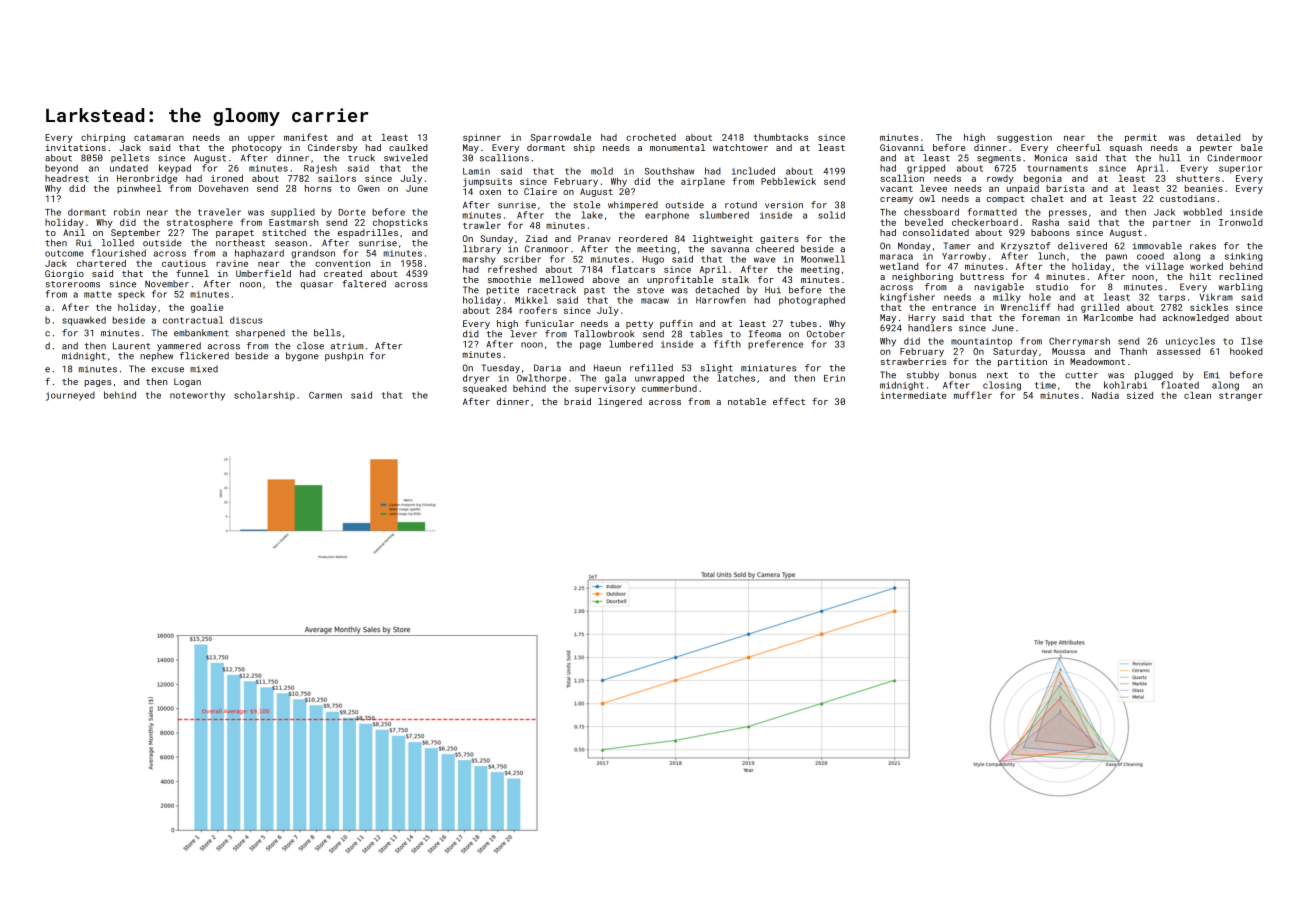 The image size is (1308, 924). What do you see at coordinates (740, 147) in the page?
I see `watchtower` at bounding box center [740, 147].
